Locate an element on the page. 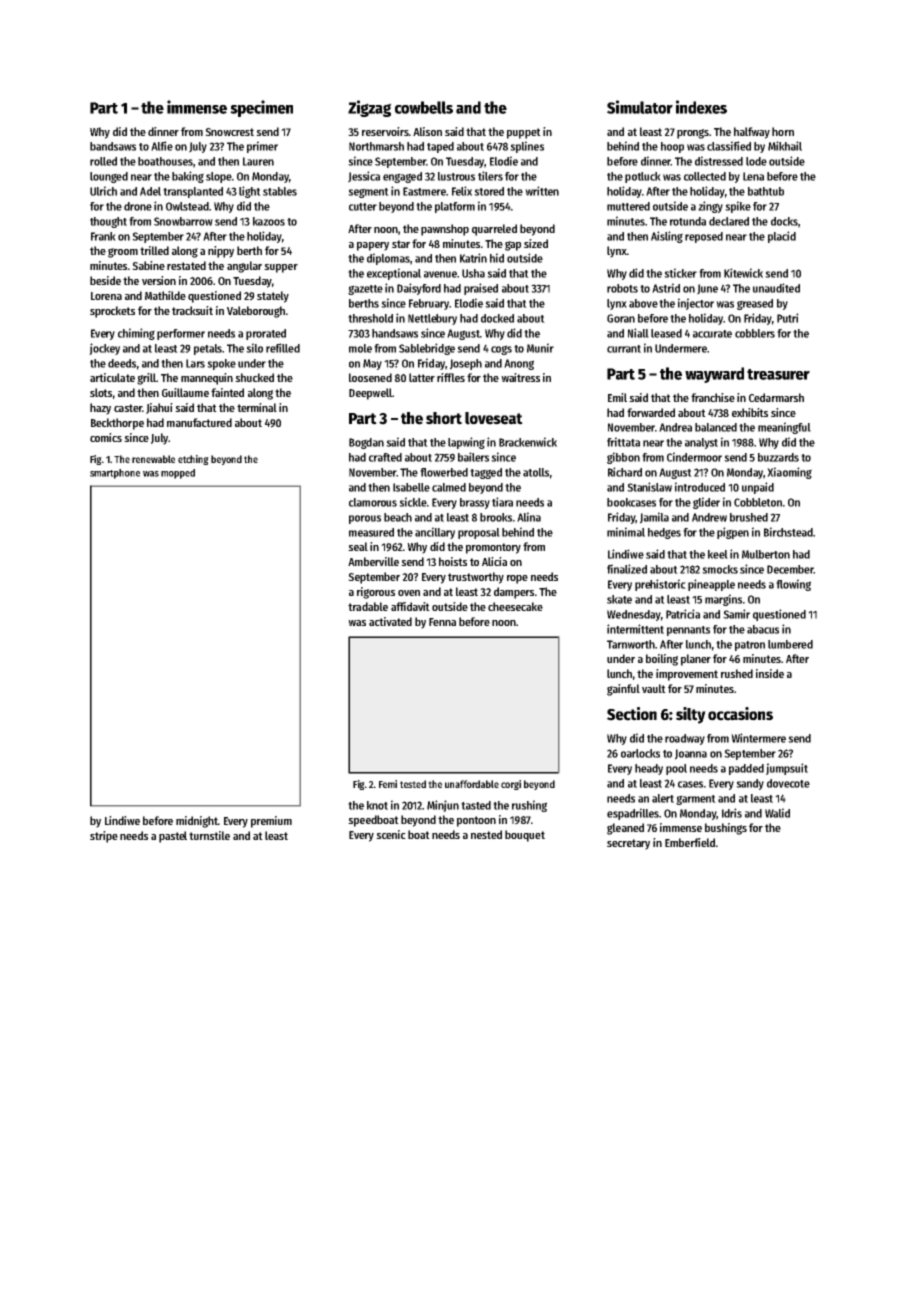  Emberfield is located at coordinates (690, 842).
